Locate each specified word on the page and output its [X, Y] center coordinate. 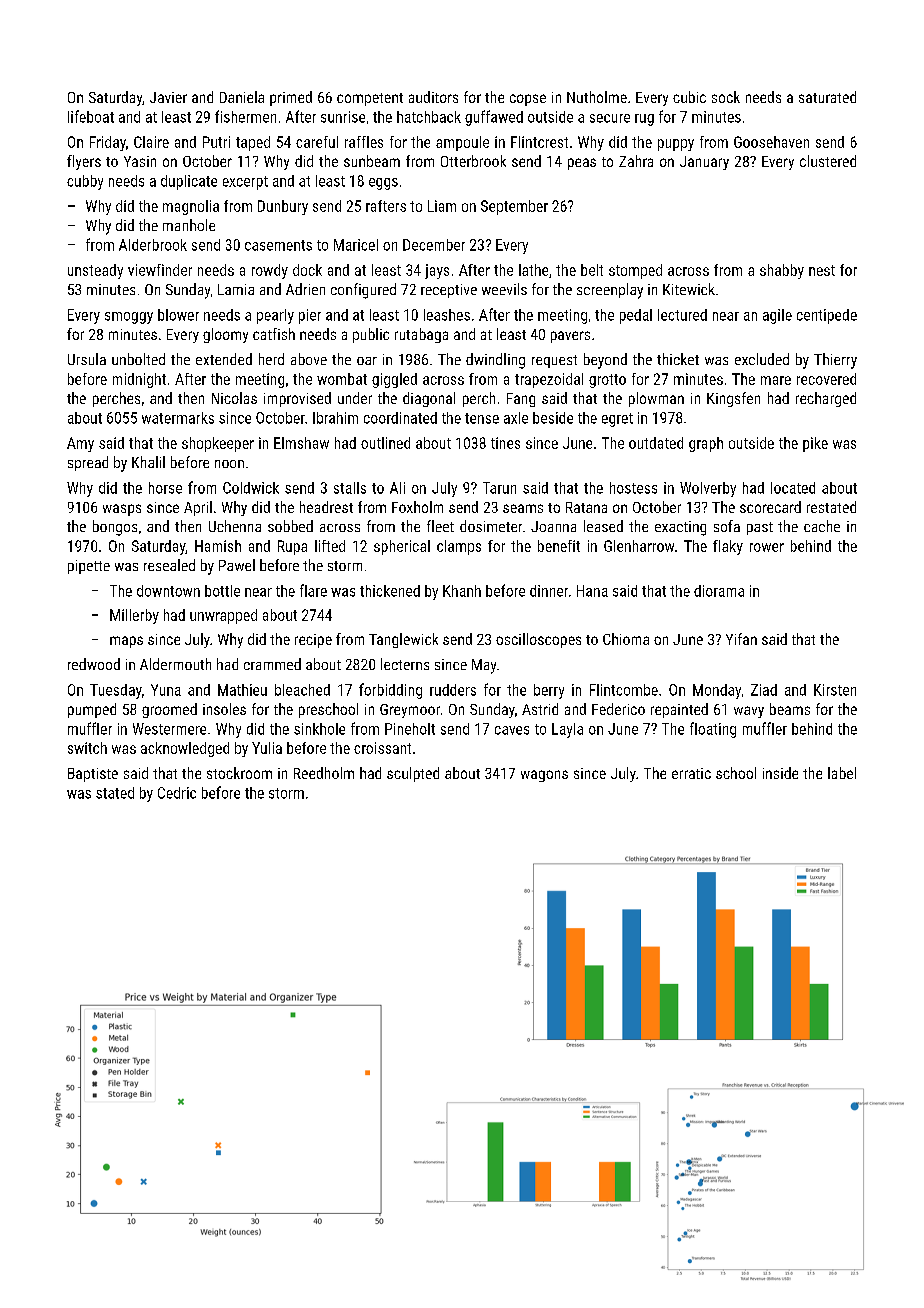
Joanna [553, 526]
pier [310, 316]
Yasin [140, 161]
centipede [827, 316]
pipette [89, 567]
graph [706, 444]
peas [582, 164]
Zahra [636, 161]
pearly [275, 316]
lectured [682, 315]
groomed [169, 710]
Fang [521, 400]
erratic [691, 773]
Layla [567, 730]
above [309, 359]
